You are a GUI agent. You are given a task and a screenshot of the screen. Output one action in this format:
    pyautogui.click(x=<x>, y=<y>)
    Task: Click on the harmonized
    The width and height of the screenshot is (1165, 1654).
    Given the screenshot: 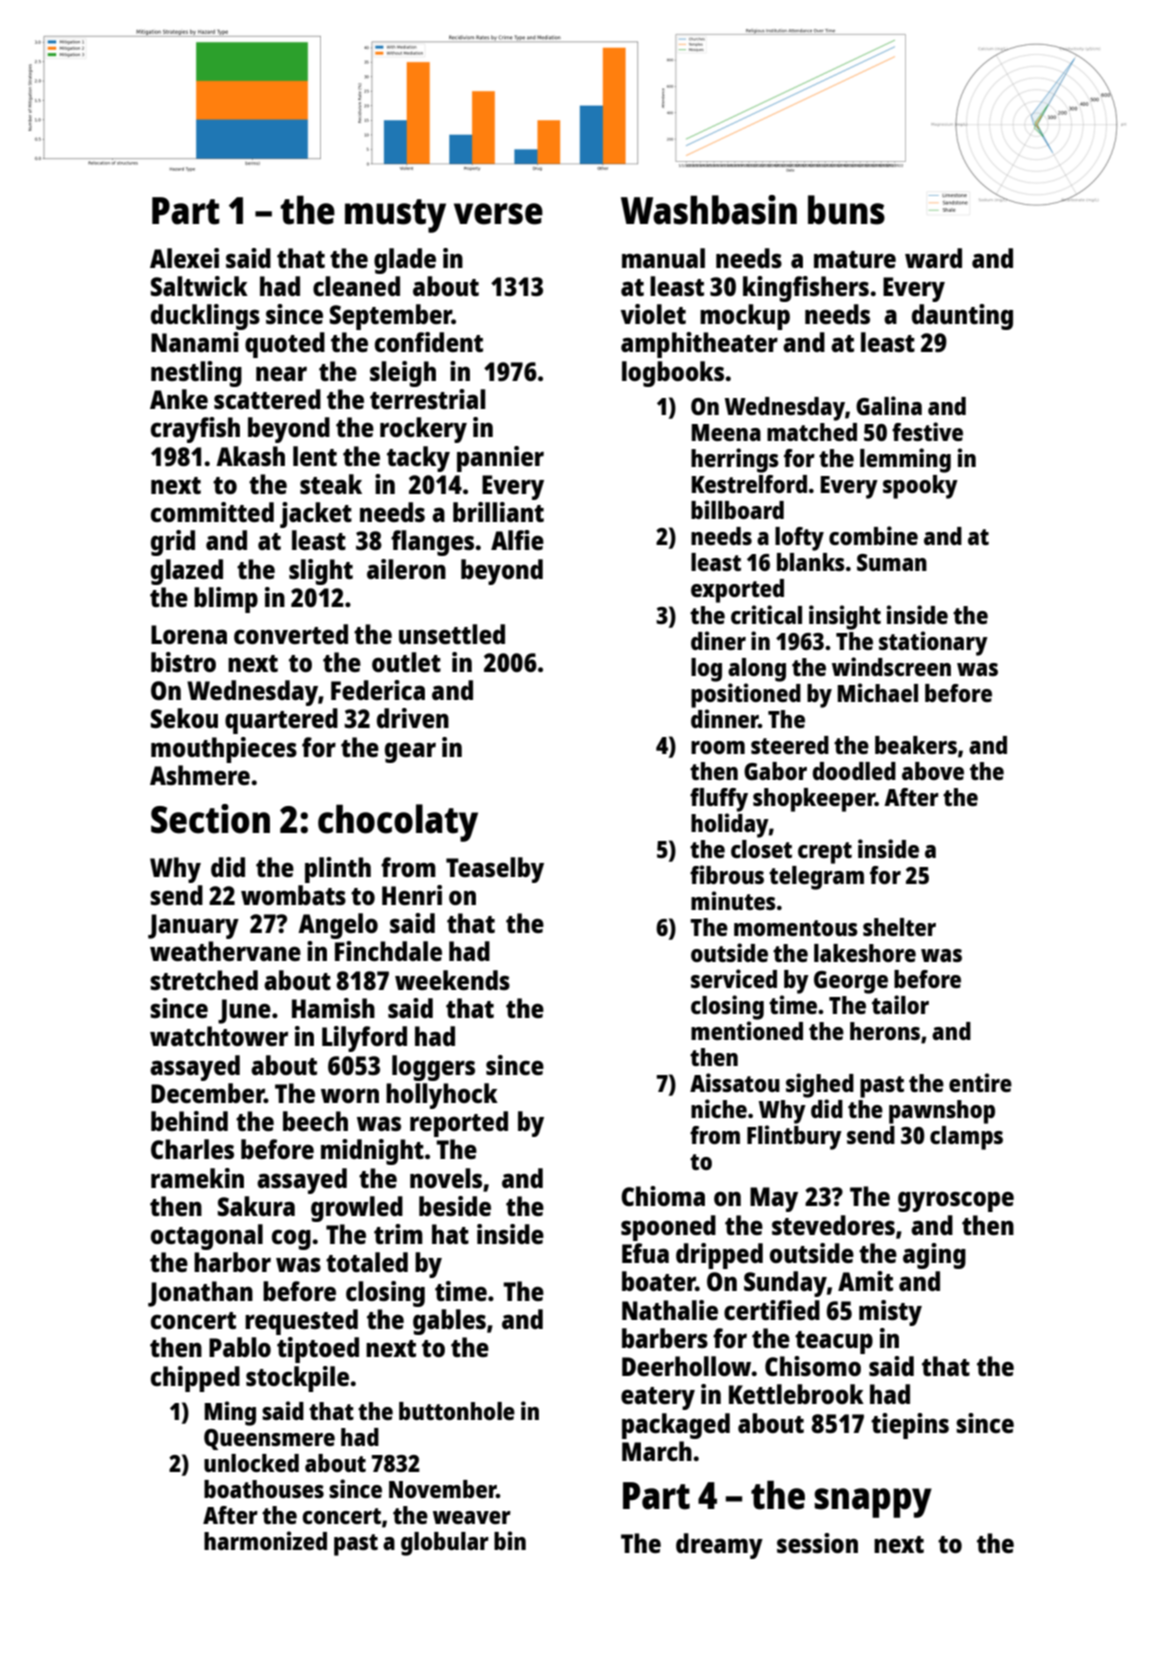 What is the action you would take?
    pyautogui.click(x=265, y=1540)
